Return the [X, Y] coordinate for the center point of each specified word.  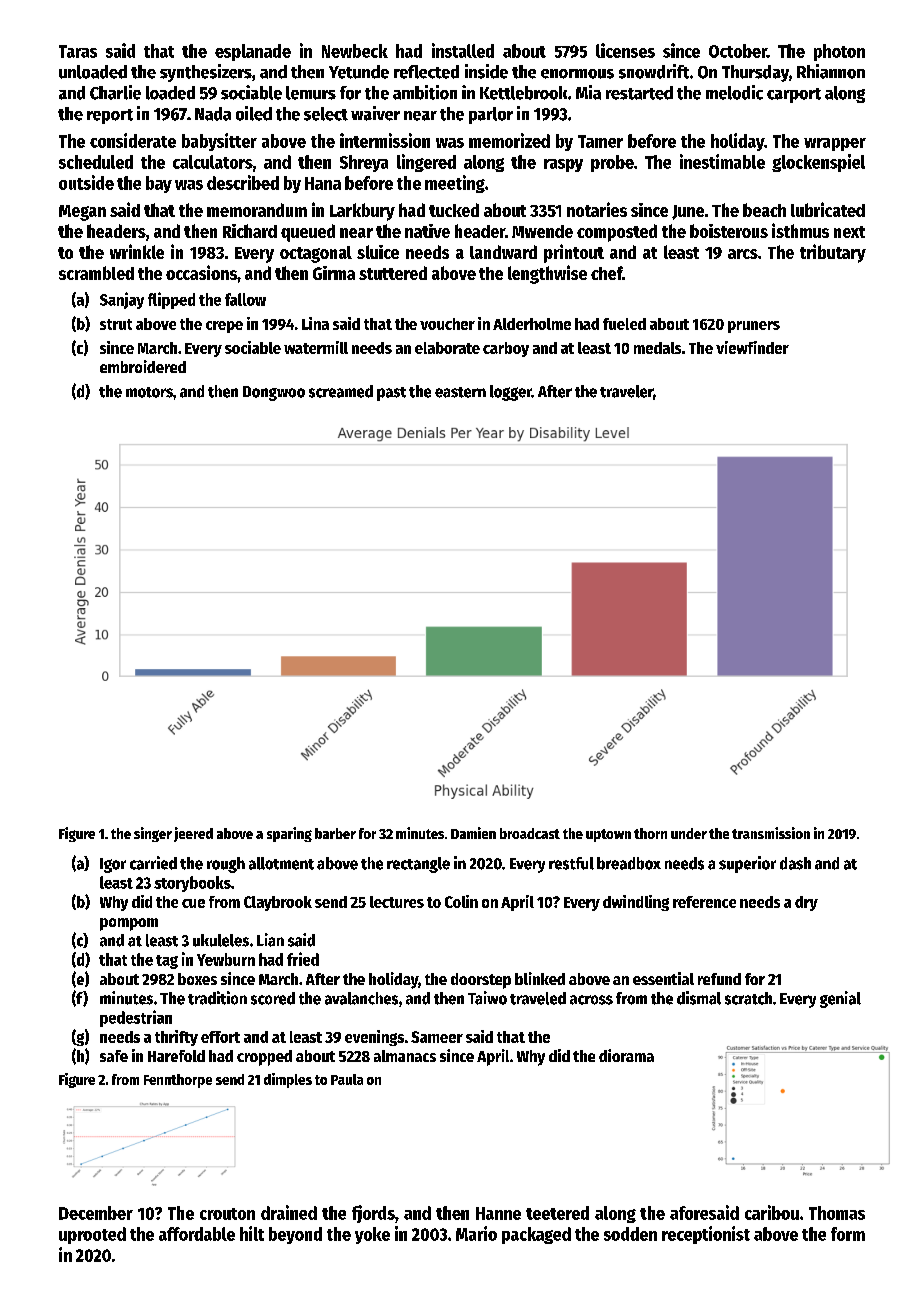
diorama [626, 1055]
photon [839, 52]
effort [220, 1037]
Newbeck [355, 51]
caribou [772, 1212]
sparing [289, 834]
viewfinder [752, 347]
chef [607, 273]
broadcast [530, 833]
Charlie [115, 92]
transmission [771, 833]
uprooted [92, 1235]
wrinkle [137, 251]
